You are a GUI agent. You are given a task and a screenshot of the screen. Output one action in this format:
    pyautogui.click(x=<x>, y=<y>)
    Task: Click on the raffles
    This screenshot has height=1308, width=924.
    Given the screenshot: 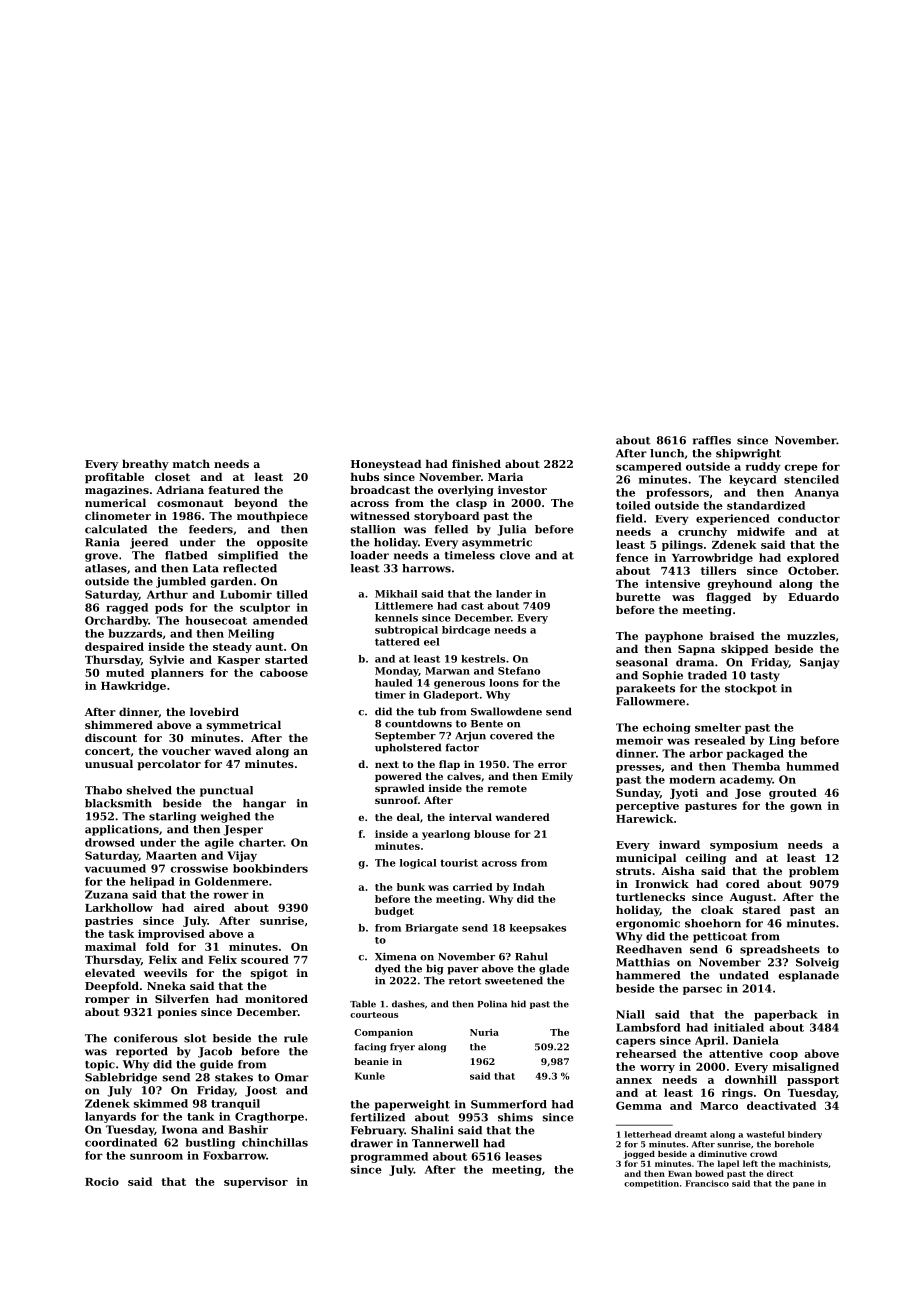 What is the action you would take?
    pyautogui.click(x=712, y=440)
